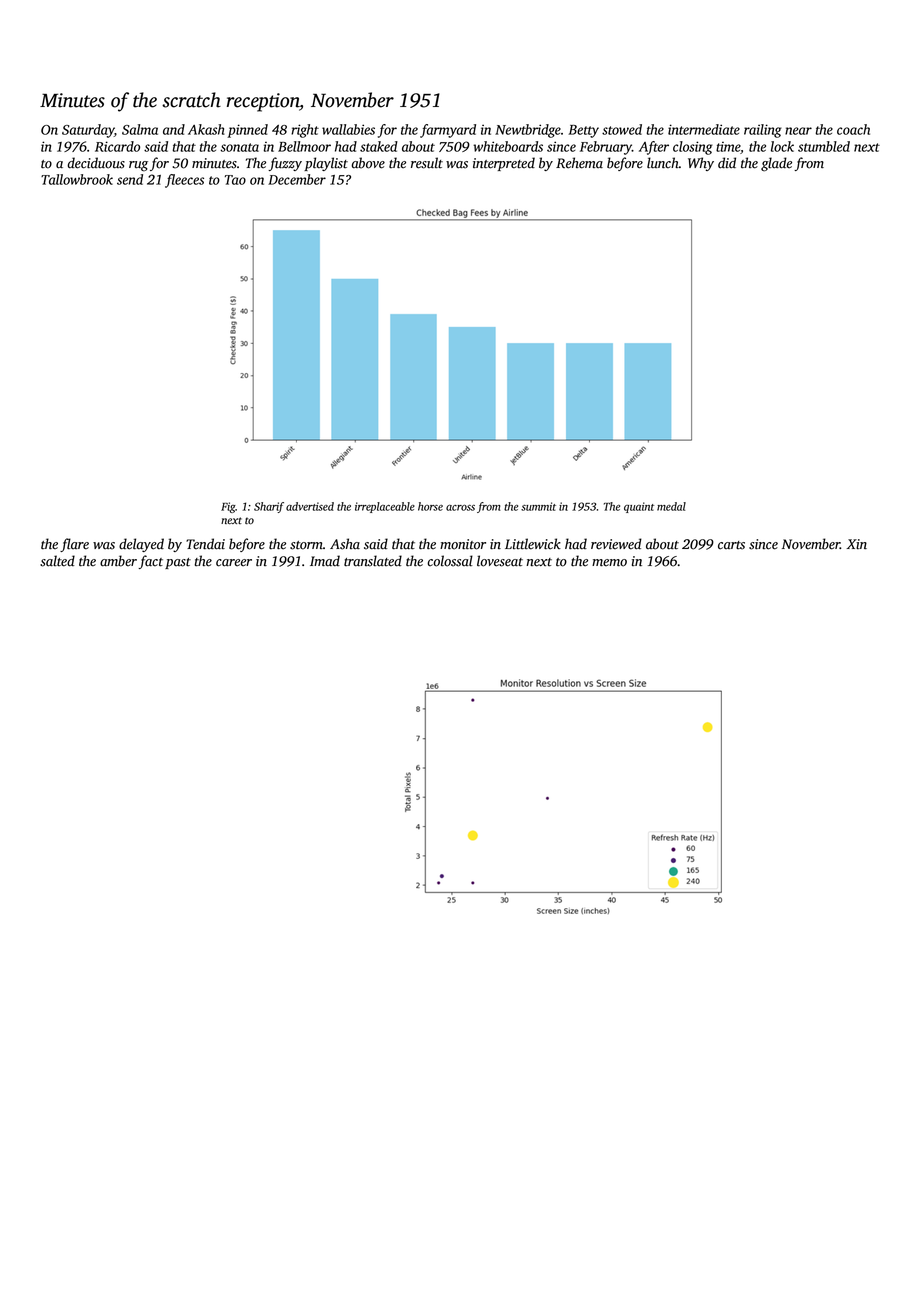 The width and height of the document is (924, 1308). Describe the element at coordinates (430, 506) in the document. I see `horse` at that location.
